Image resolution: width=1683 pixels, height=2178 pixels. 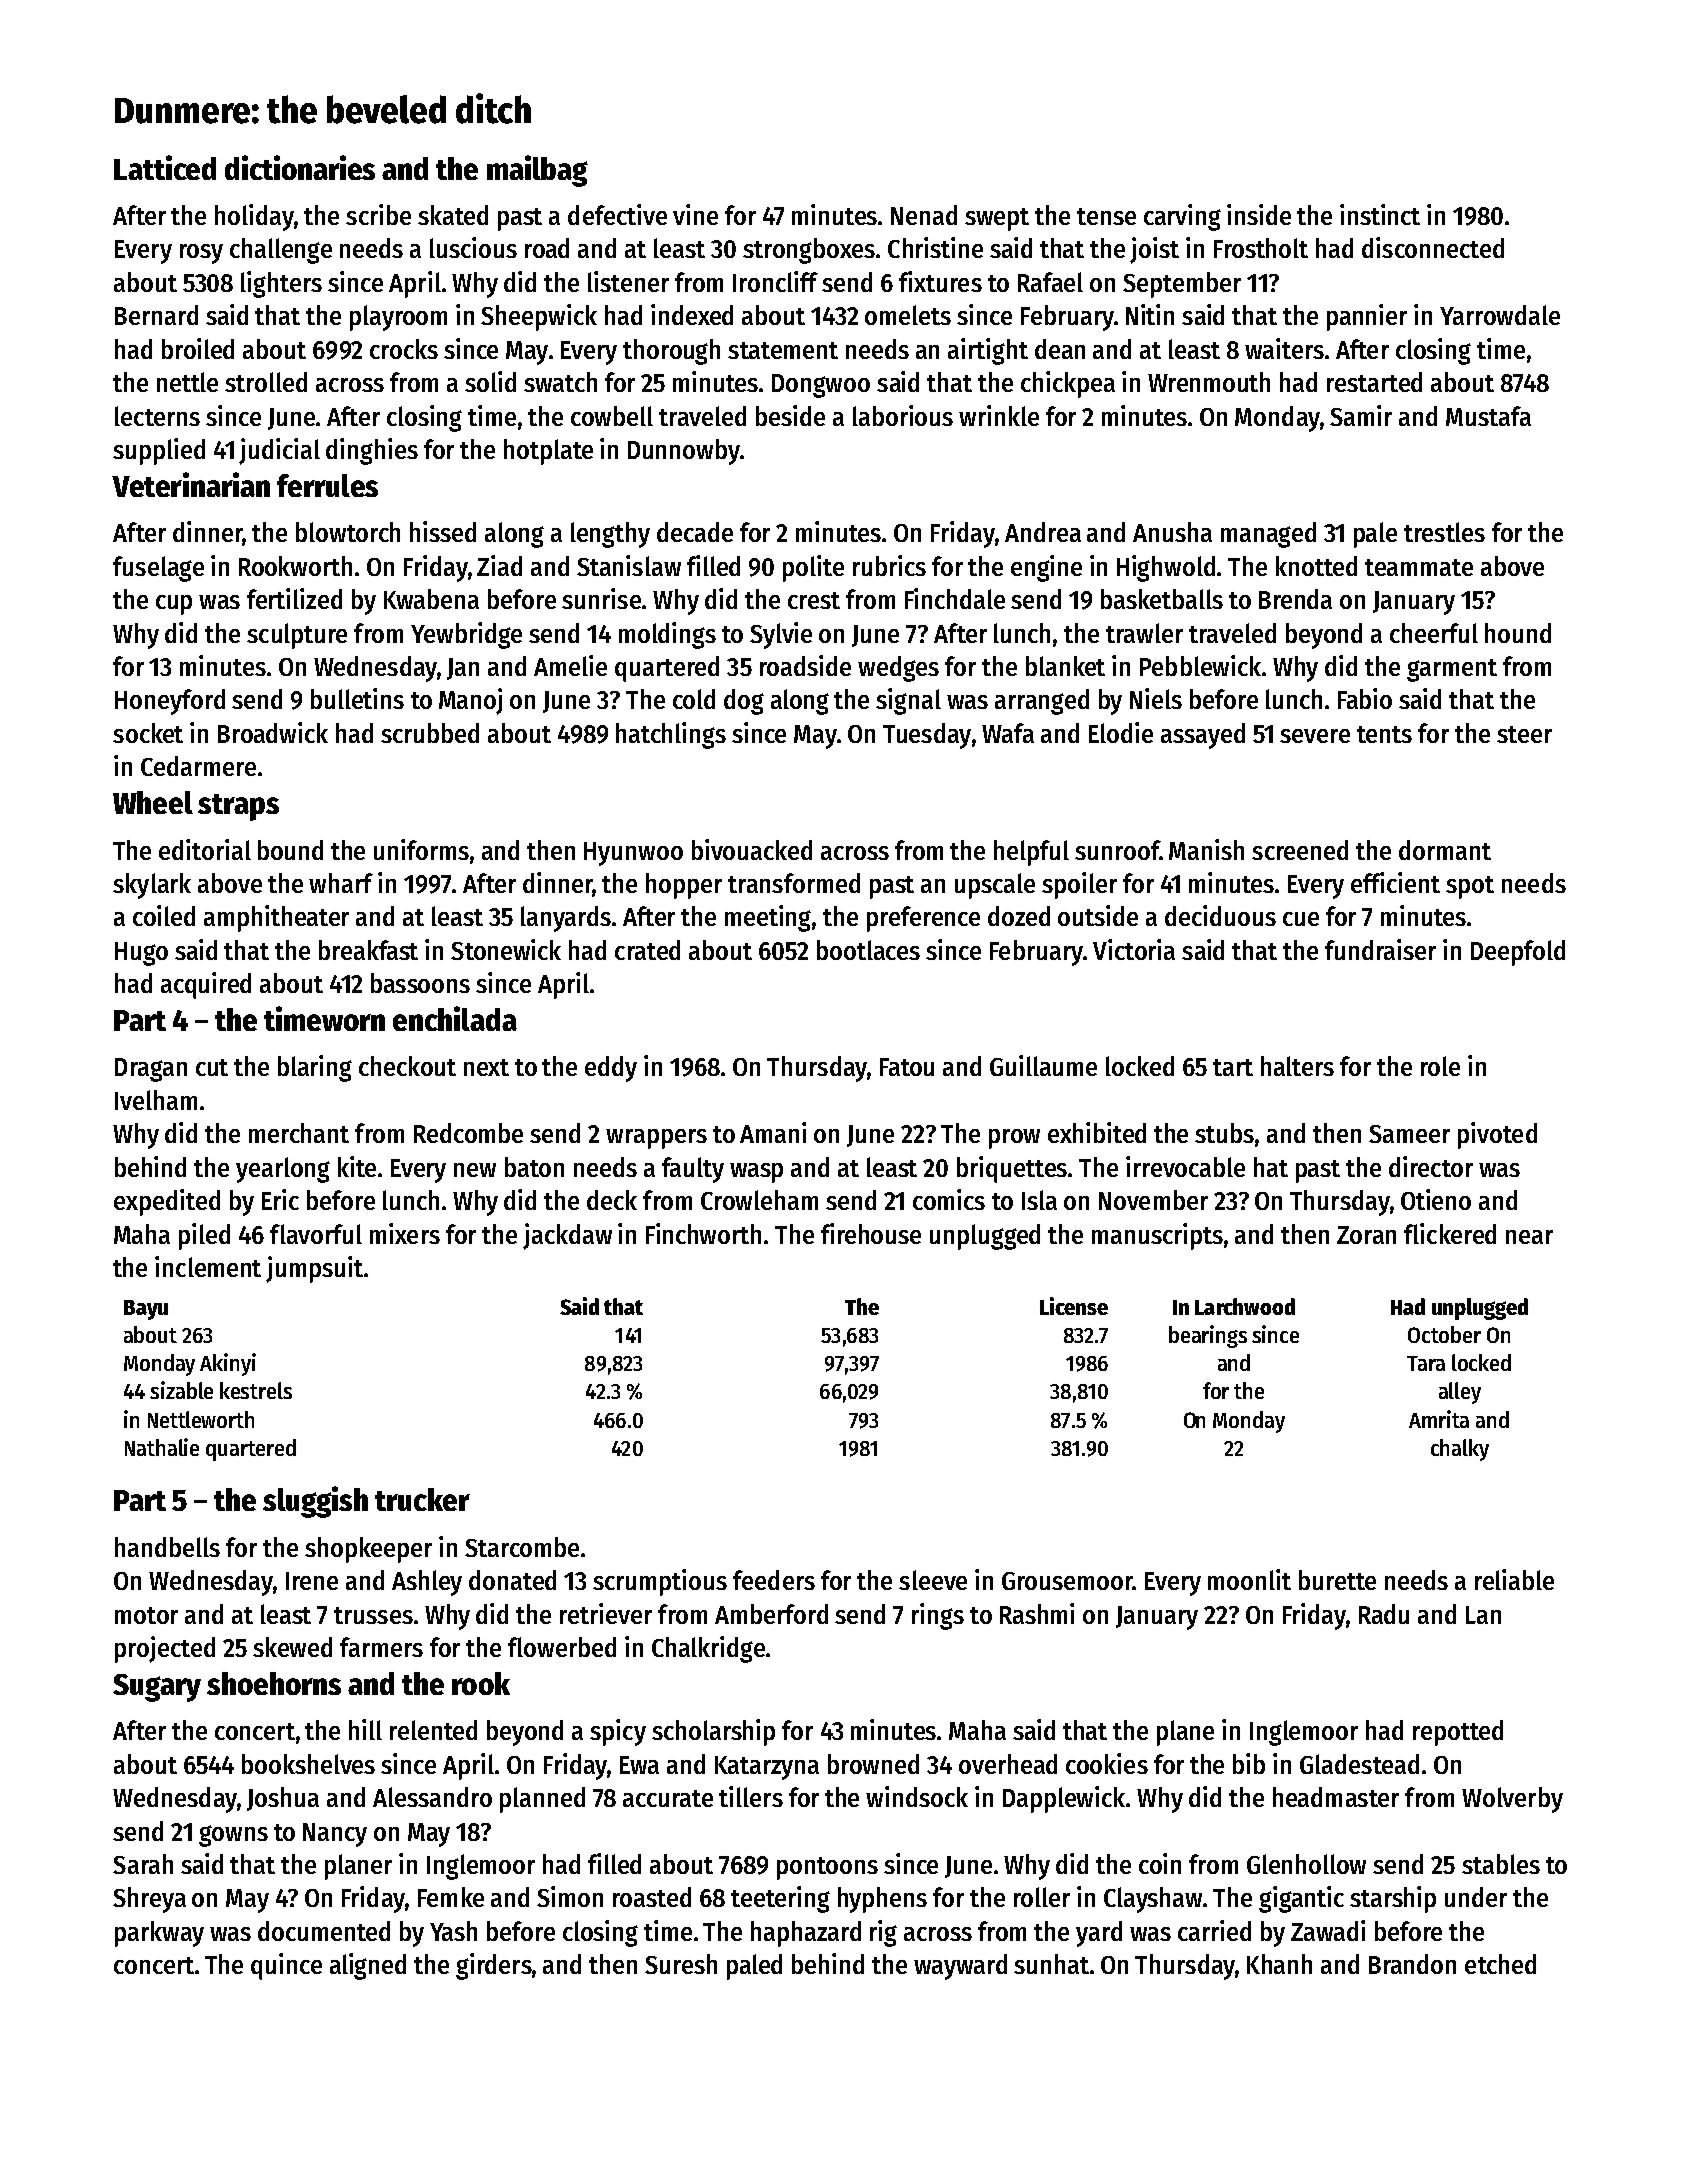 What do you see at coordinates (1366, 1235) in the screenshot?
I see `Zoran` at bounding box center [1366, 1235].
